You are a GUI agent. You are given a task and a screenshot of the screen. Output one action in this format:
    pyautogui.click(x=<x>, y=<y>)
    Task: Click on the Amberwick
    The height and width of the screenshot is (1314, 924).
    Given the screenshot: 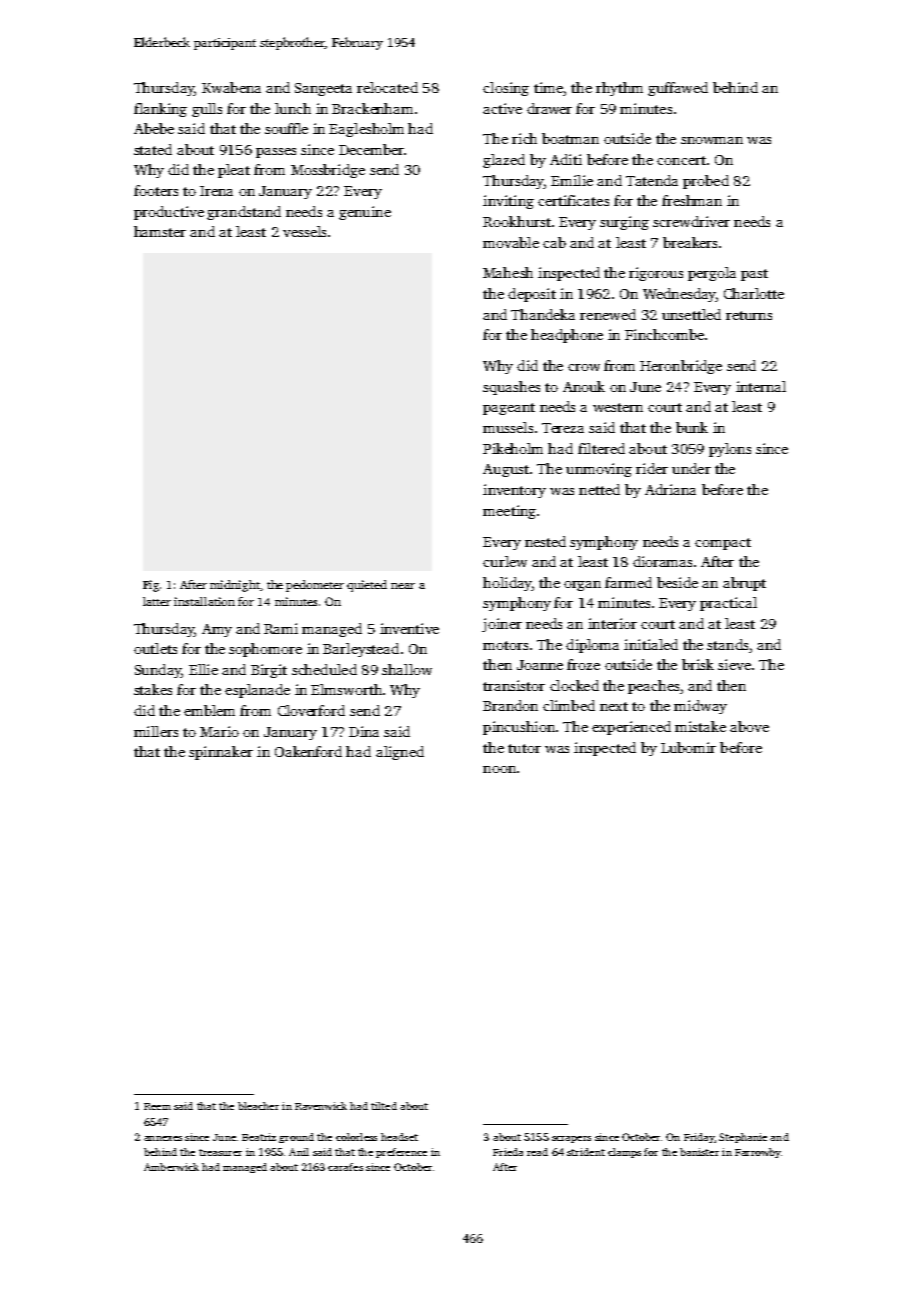 What is the action you would take?
    pyautogui.click(x=171, y=1167)
